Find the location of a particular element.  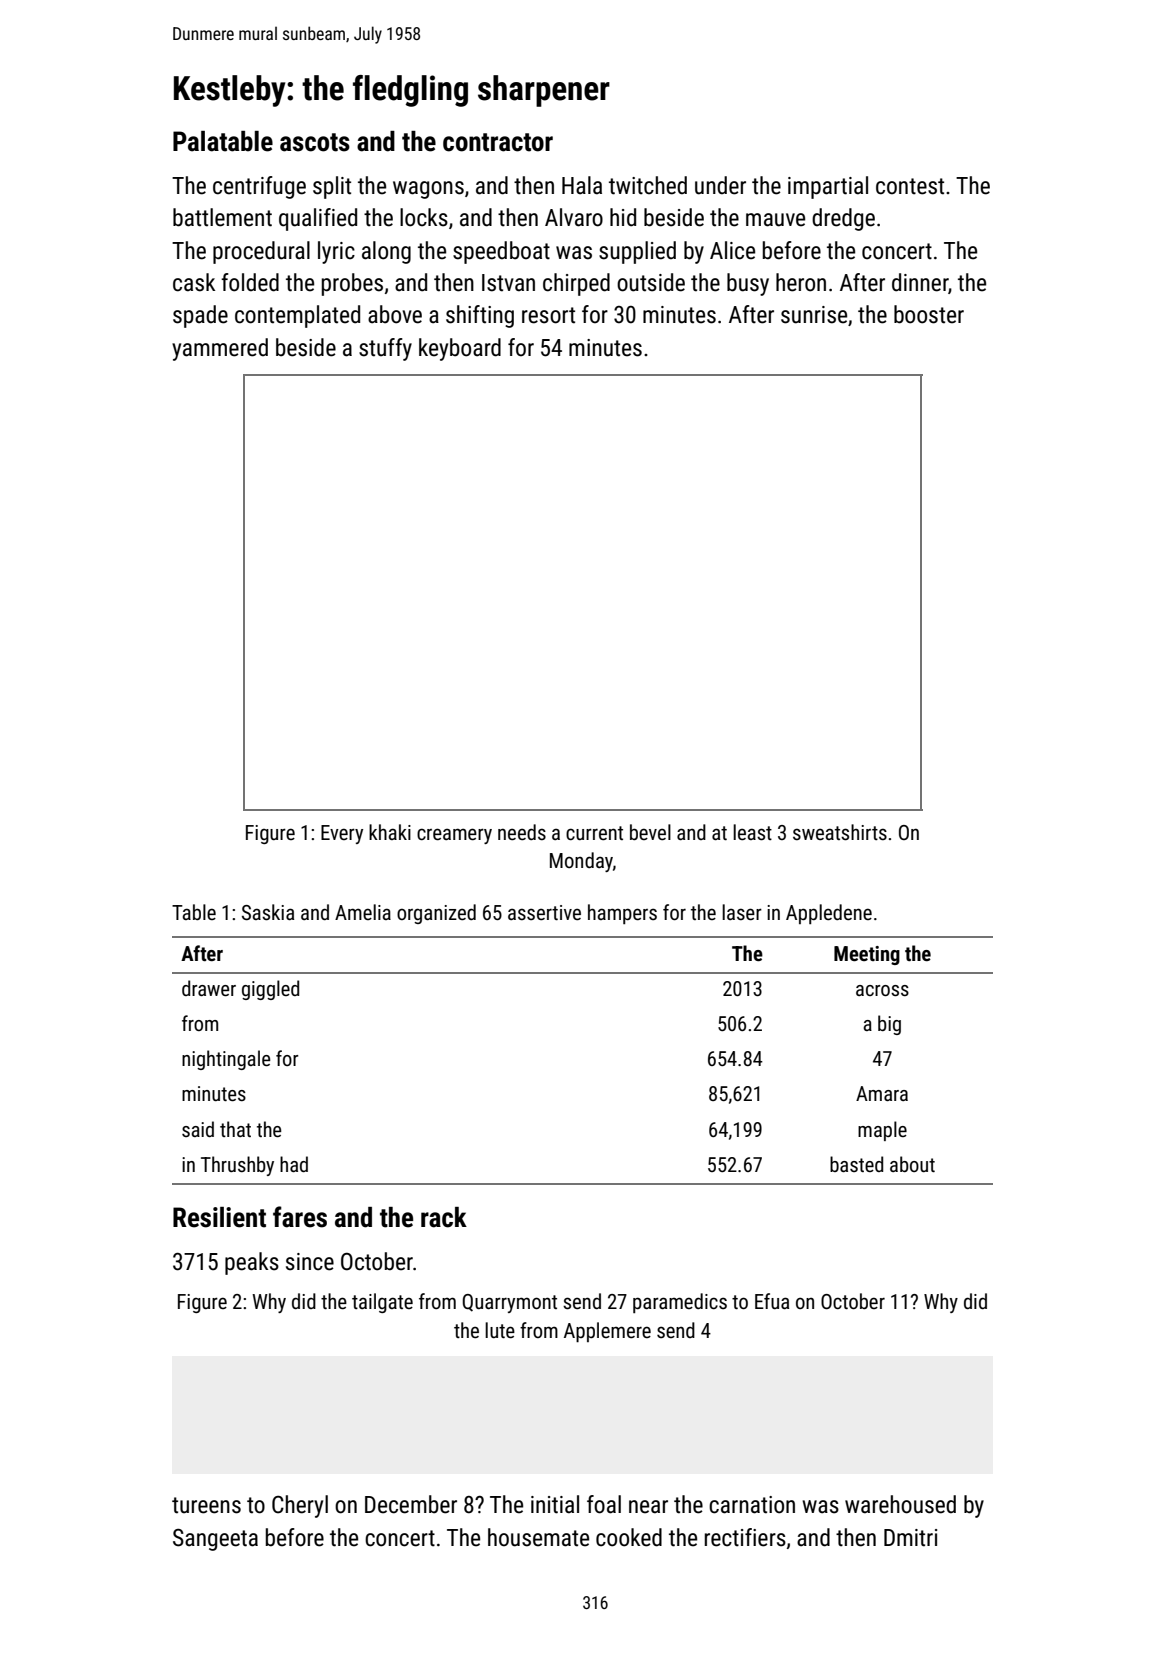

basted is located at coordinates (856, 1164).
